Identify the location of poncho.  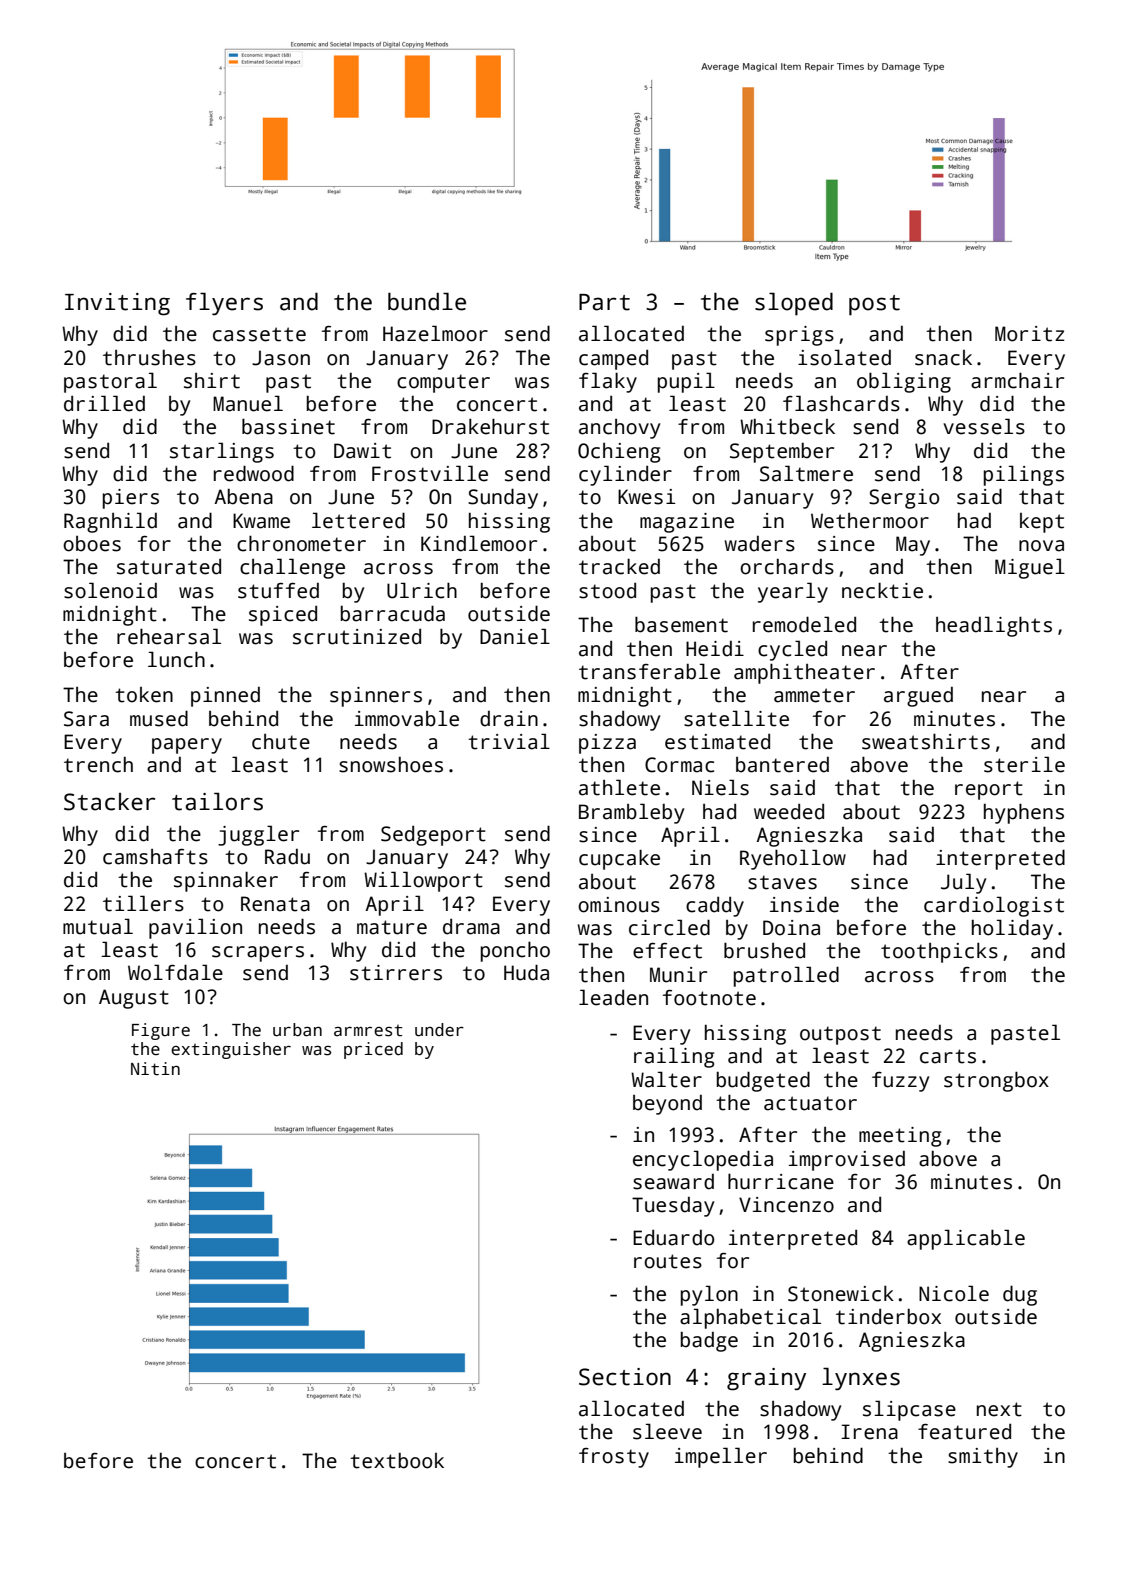
(515, 951).
